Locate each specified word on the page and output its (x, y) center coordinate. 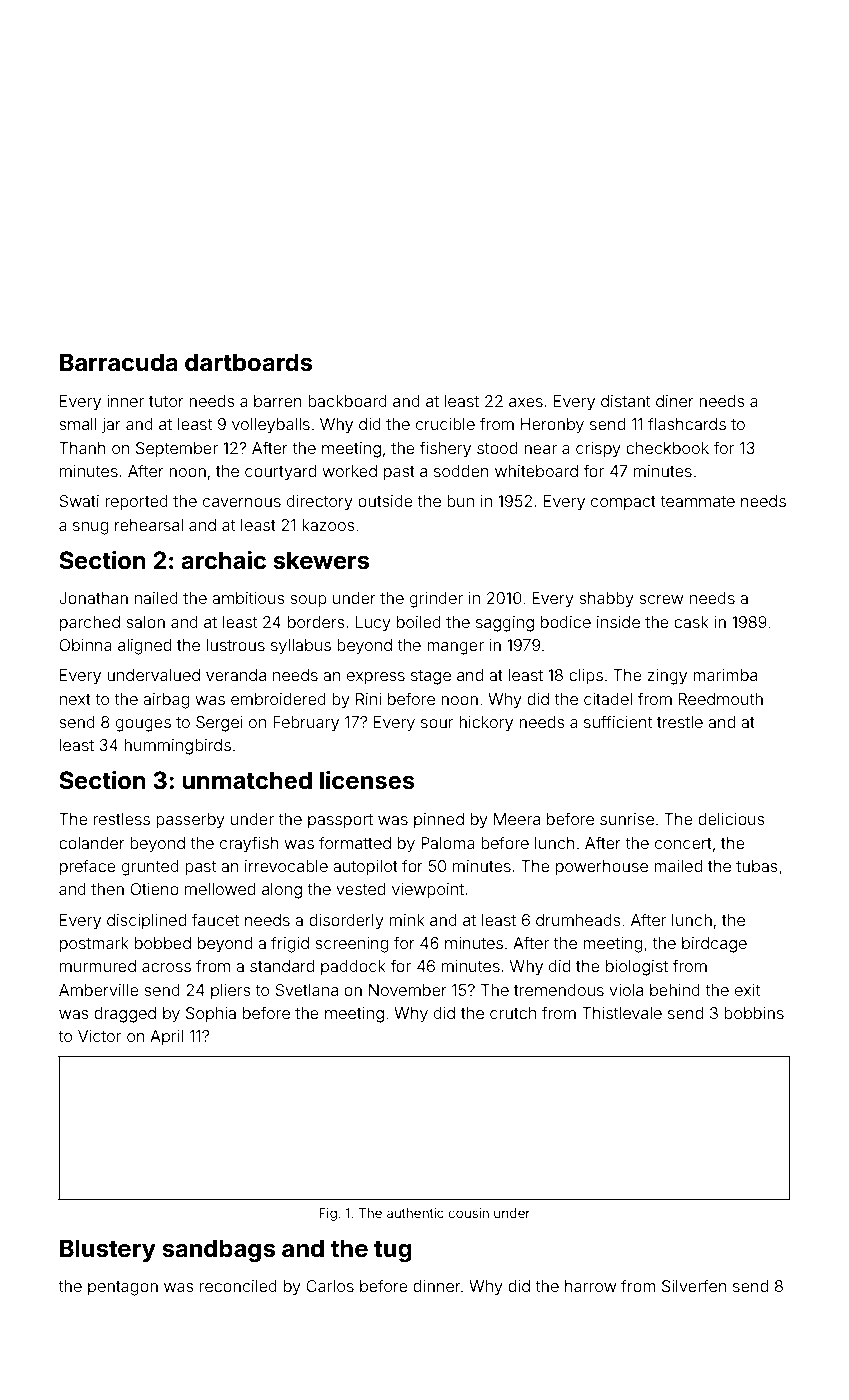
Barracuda (119, 362)
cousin (468, 1213)
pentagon (123, 1288)
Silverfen (694, 1285)
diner (675, 401)
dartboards (248, 362)
